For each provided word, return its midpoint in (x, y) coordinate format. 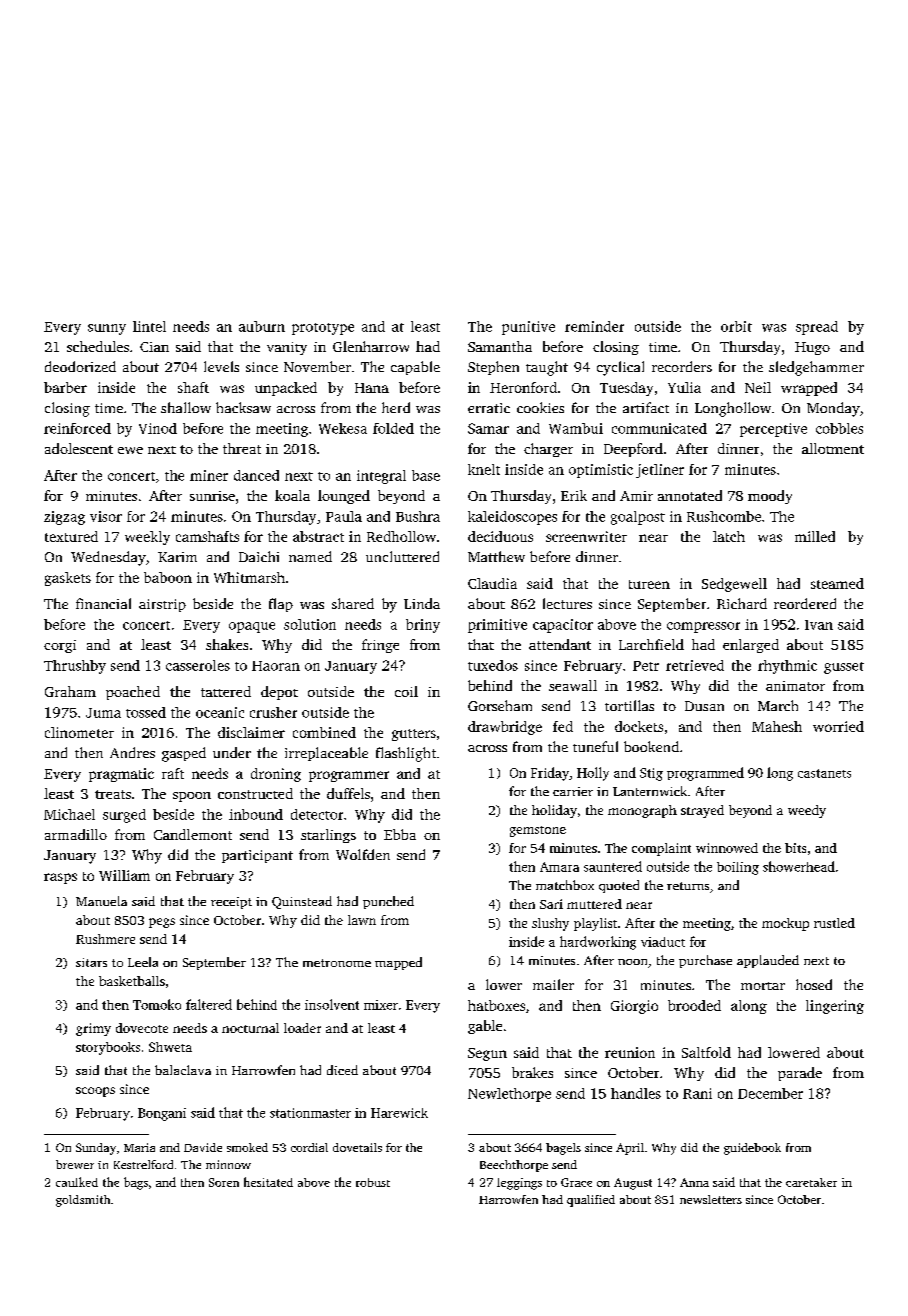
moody (770, 497)
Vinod (158, 428)
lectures (567, 603)
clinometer (79, 732)
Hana (372, 388)
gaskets (68, 579)
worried (838, 726)
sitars (91, 962)
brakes (532, 1072)
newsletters (711, 1199)
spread (817, 328)
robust (373, 1182)
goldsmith (83, 1201)
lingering (835, 1007)
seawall (573, 685)
